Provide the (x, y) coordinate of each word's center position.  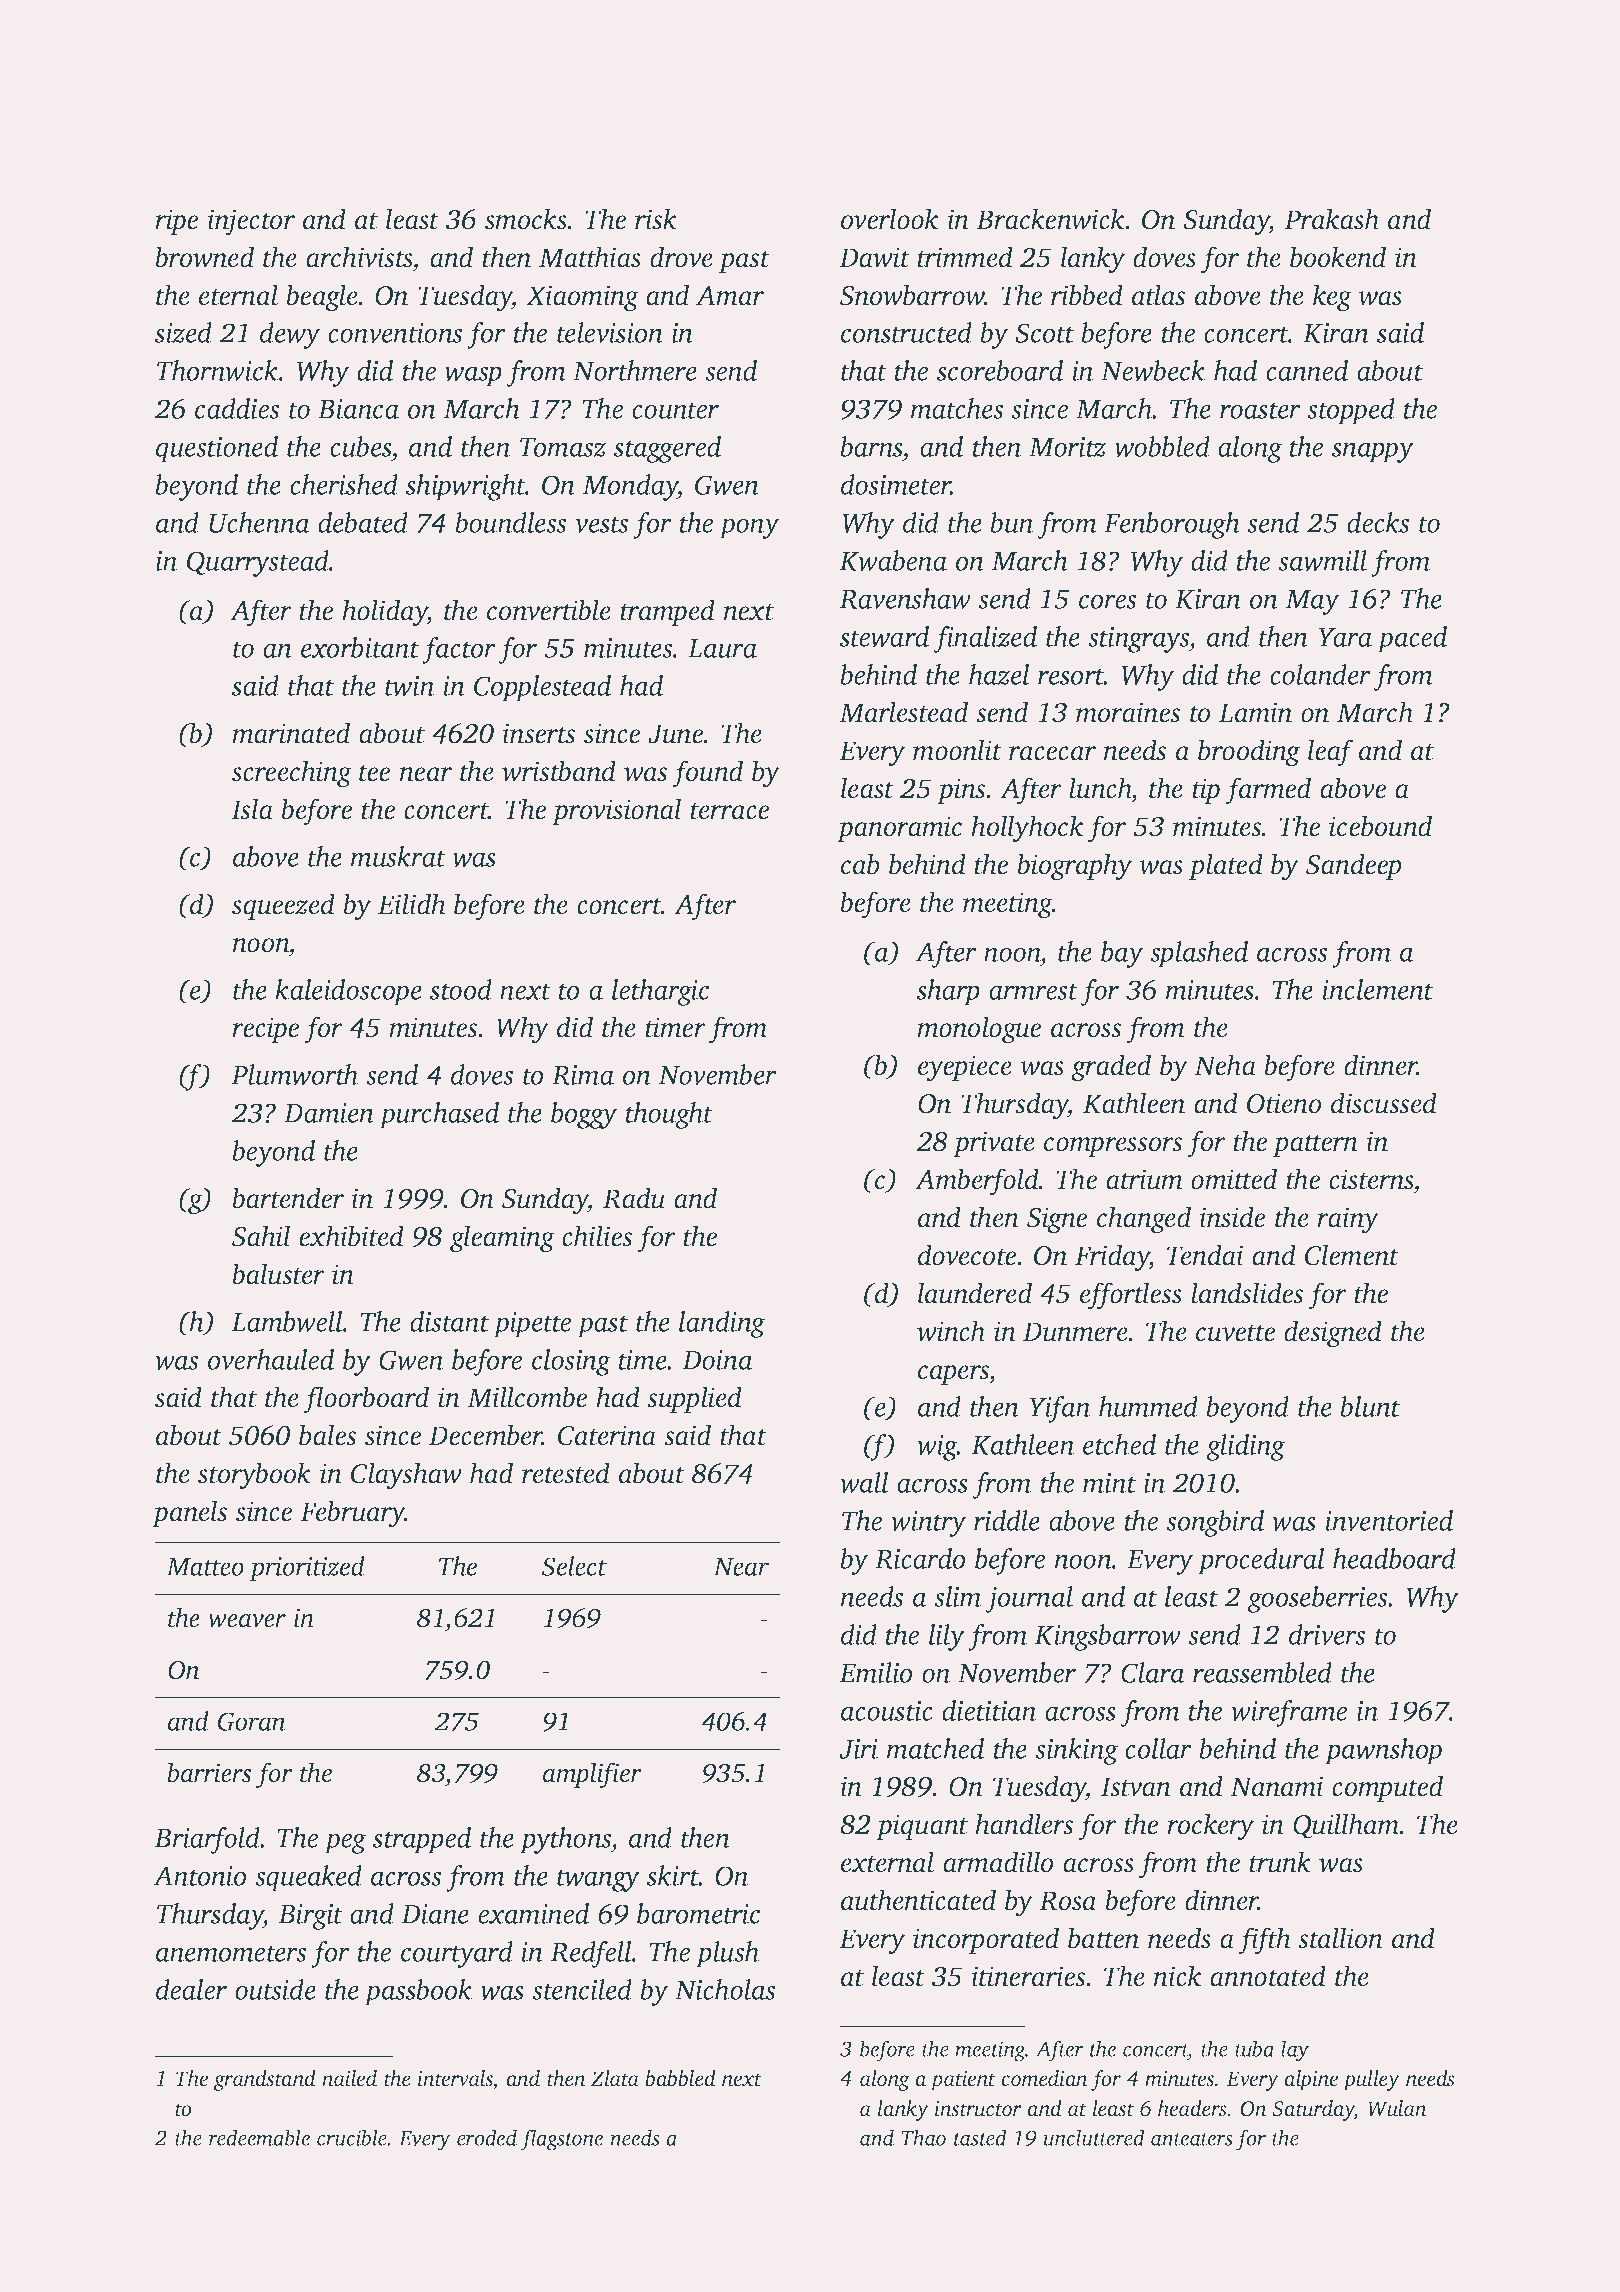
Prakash (1331, 219)
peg (345, 1843)
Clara (1153, 1672)
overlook (889, 219)
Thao (923, 2137)
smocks (526, 219)
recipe (265, 1030)
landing (722, 1324)
